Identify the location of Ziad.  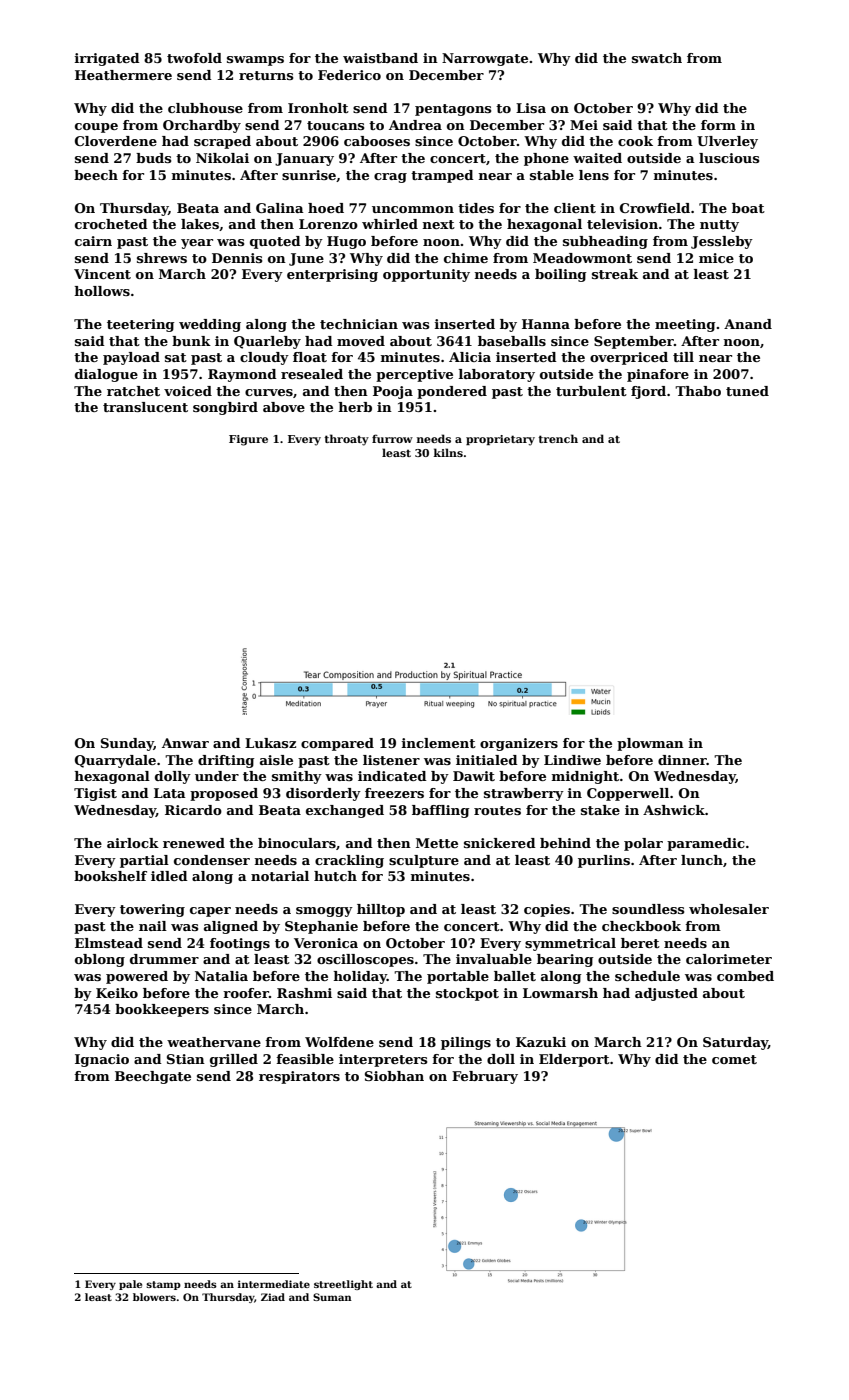
(273, 1297).
